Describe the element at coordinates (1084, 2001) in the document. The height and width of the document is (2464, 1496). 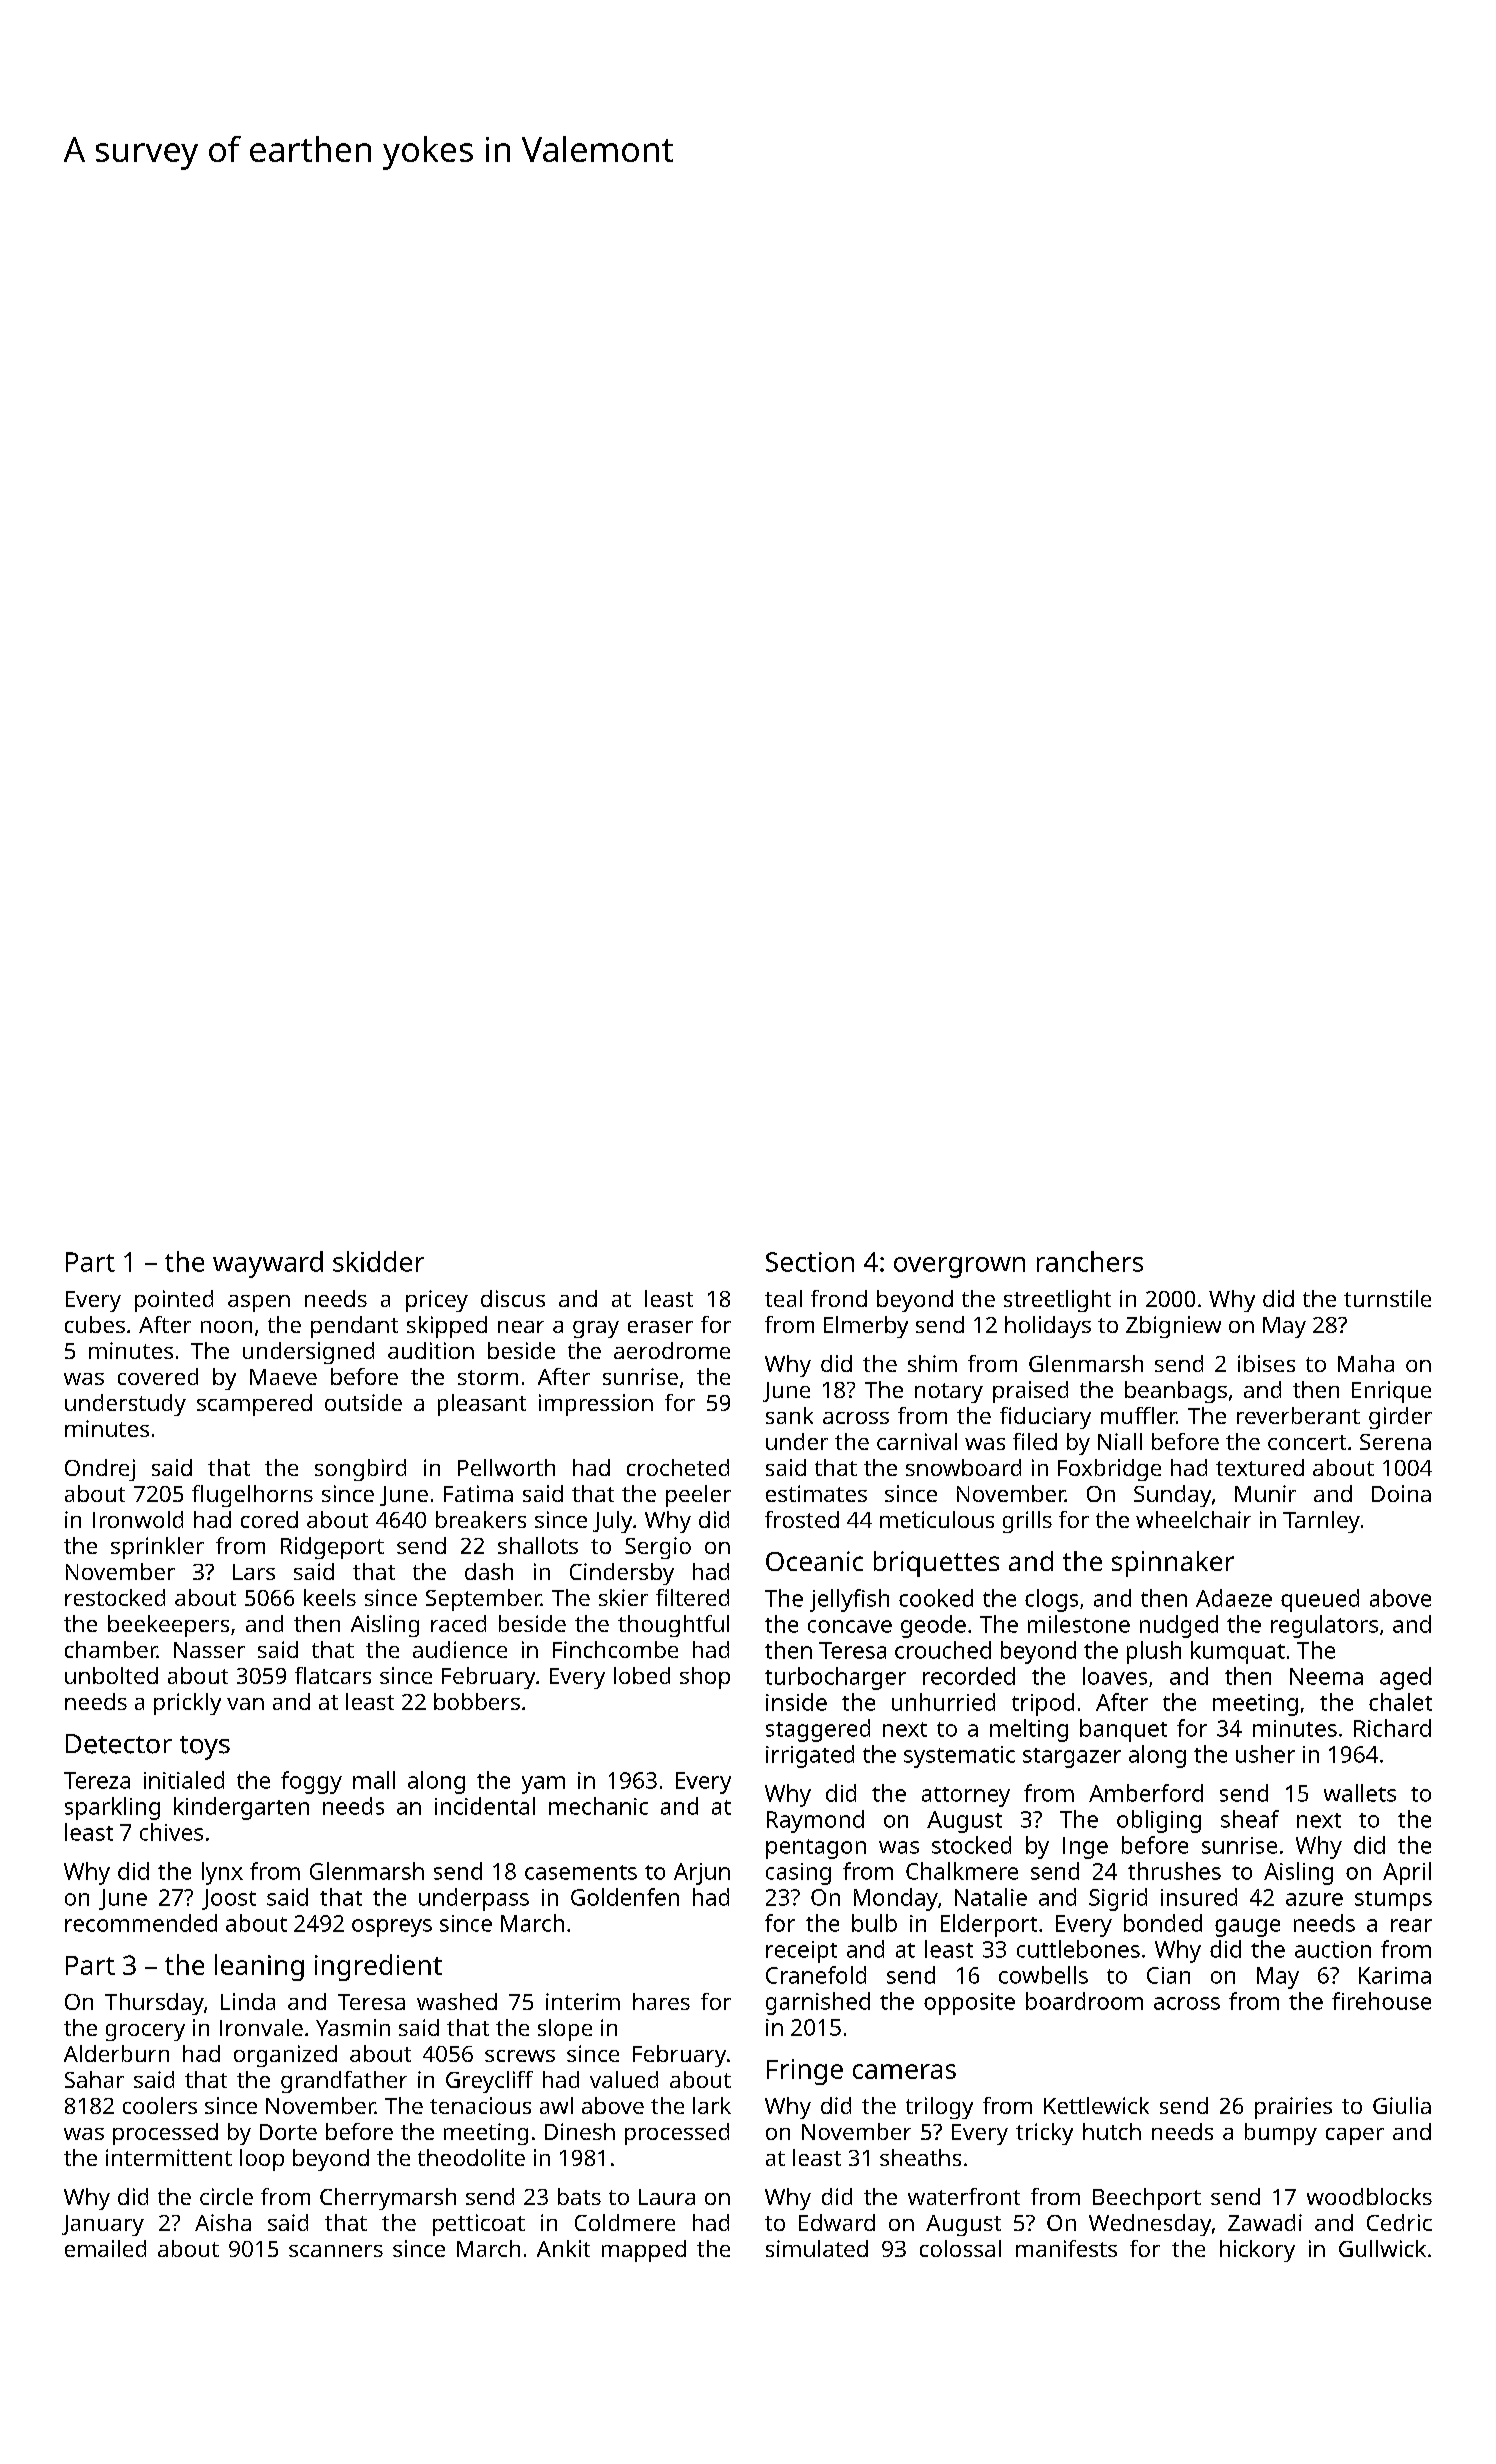
I see `boardroom` at that location.
